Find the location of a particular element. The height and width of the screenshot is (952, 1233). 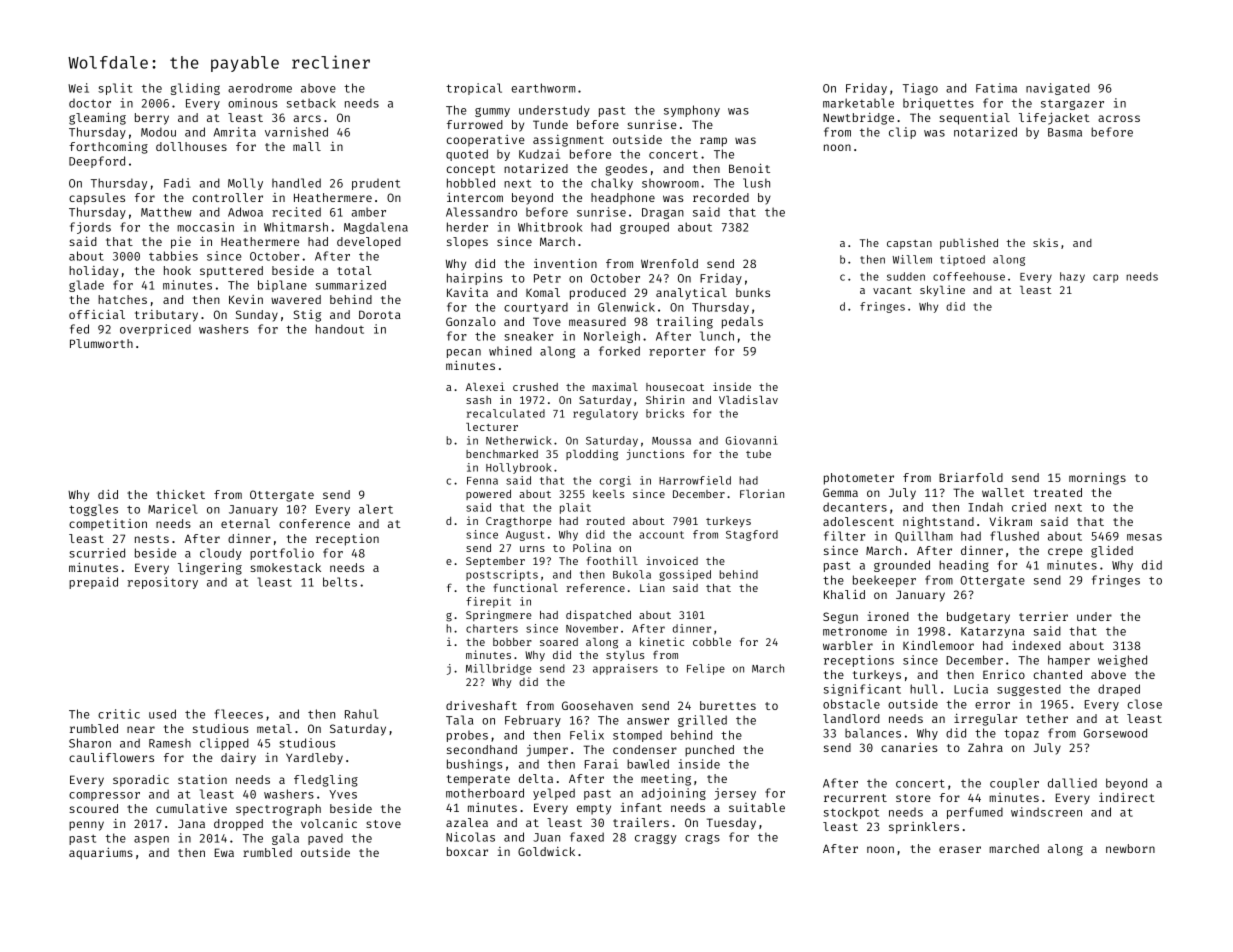

aquariums is located at coordinates (101, 854).
